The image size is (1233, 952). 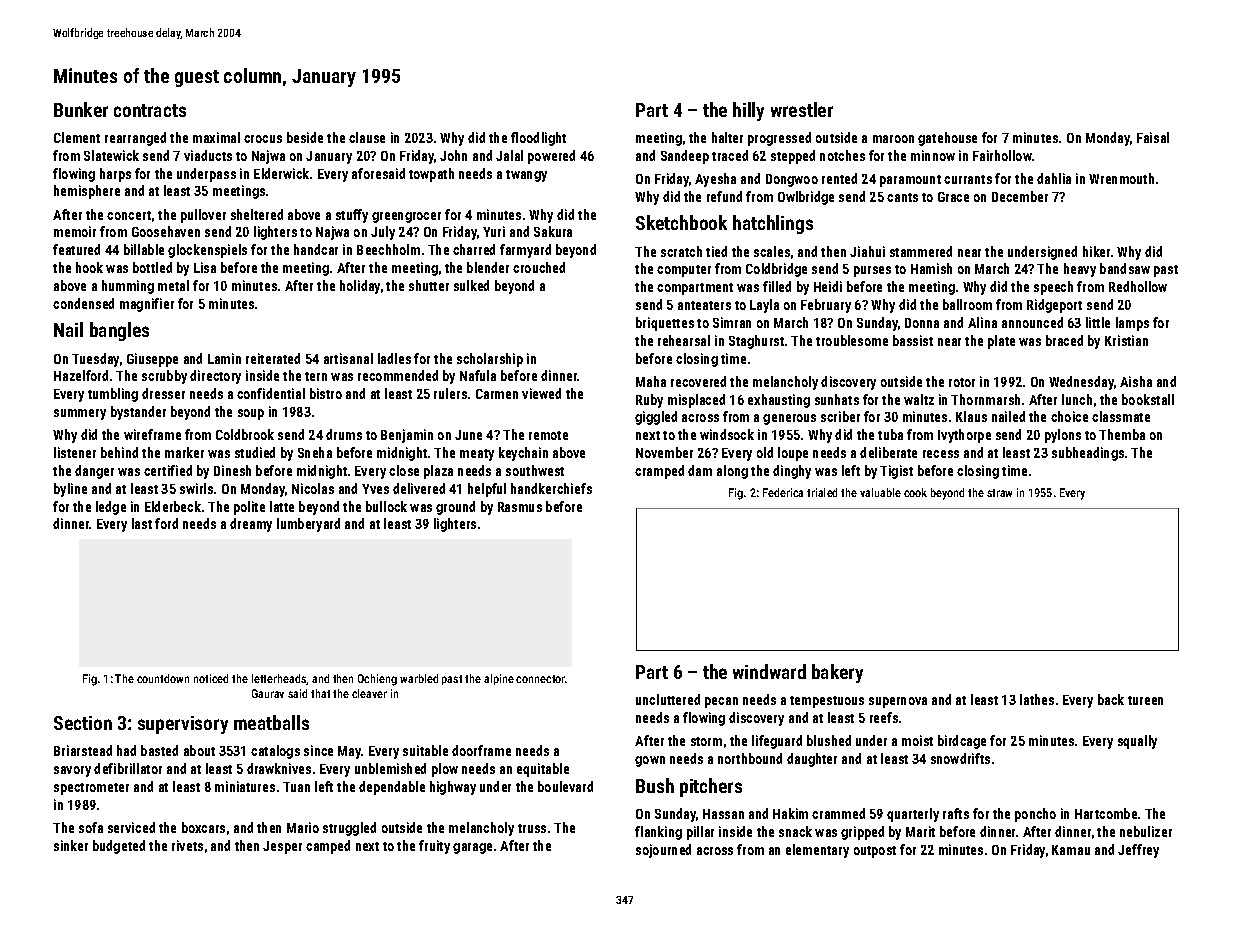 I want to click on scratch, so click(x=681, y=251).
